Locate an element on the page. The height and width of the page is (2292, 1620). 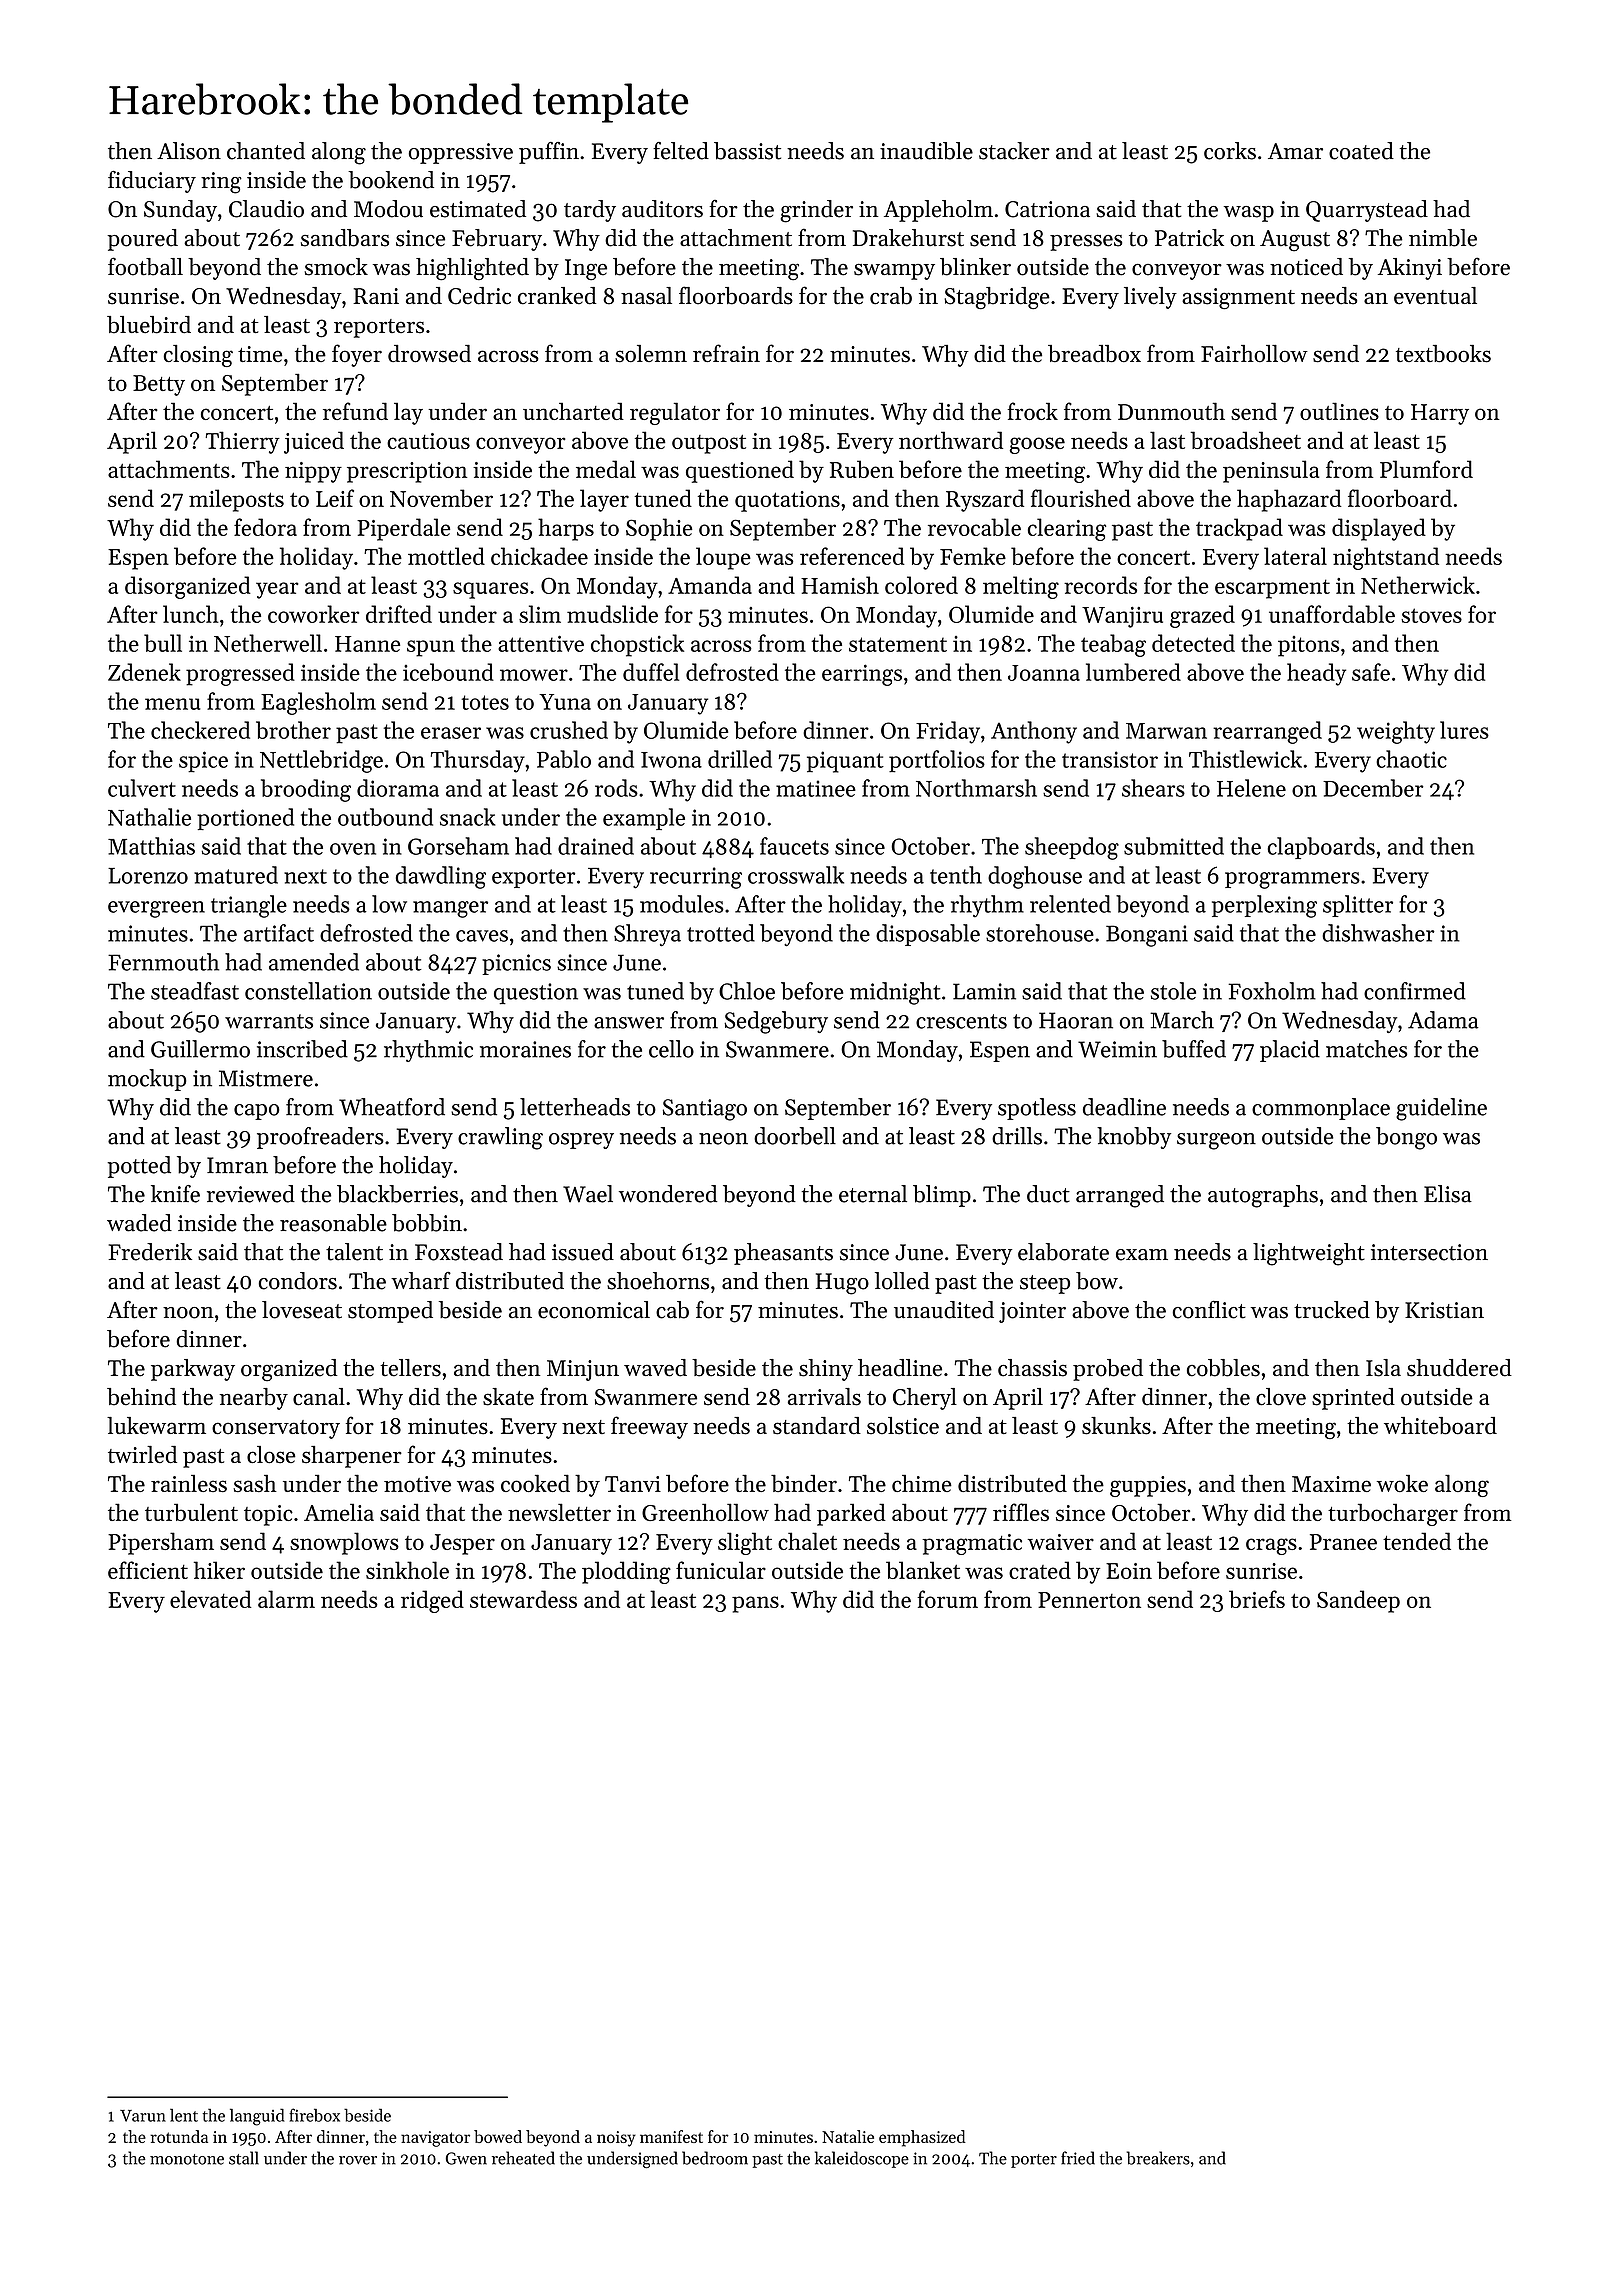
Santiago is located at coordinates (705, 1110).
